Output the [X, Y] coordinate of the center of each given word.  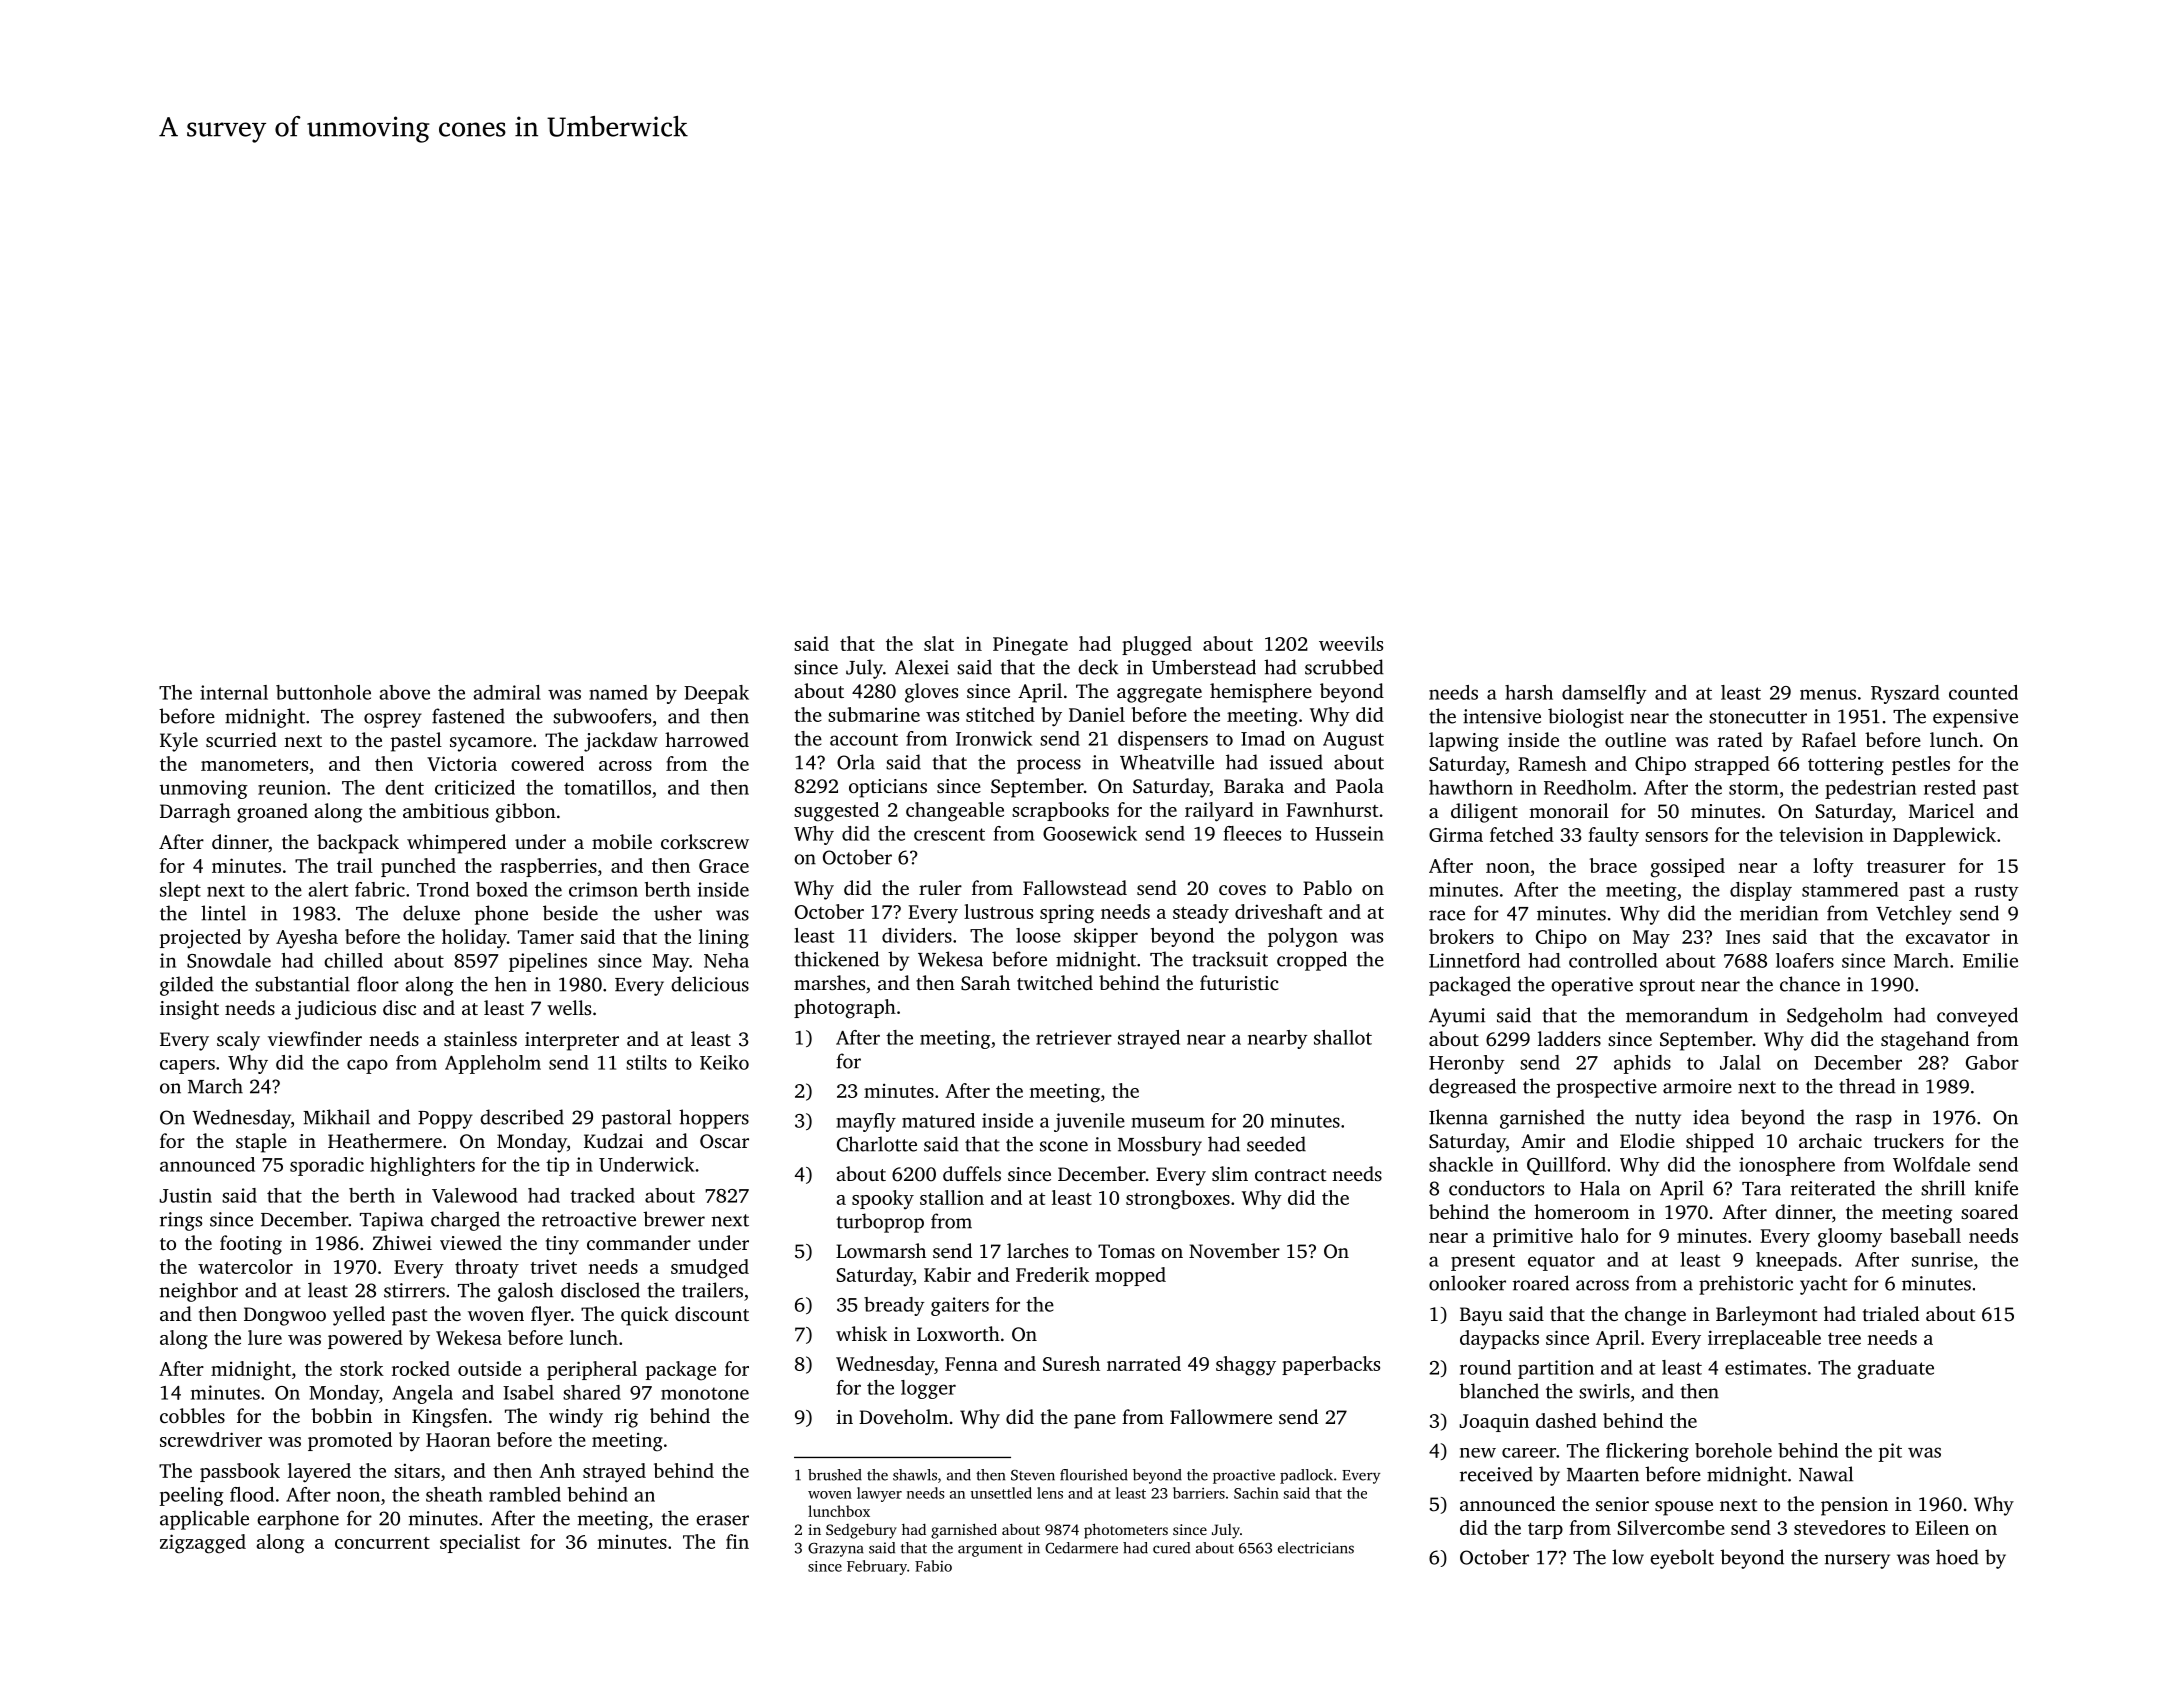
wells [569, 1007]
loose [1038, 935]
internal [234, 692]
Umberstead [1204, 667]
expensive [1975, 718]
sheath [454, 1494]
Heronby [1467, 1064]
